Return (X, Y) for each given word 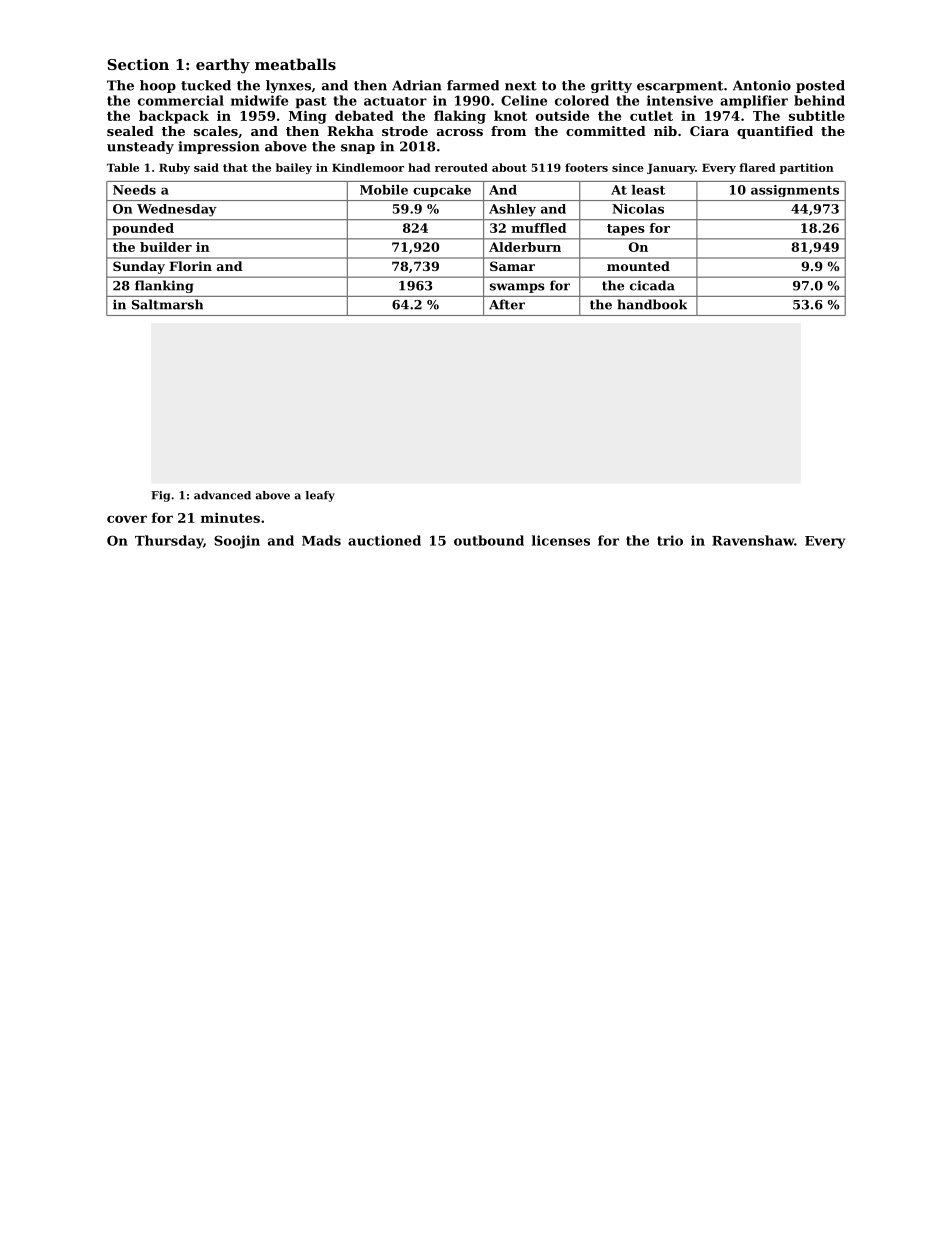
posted (820, 86)
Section (138, 64)
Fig (160, 496)
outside (562, 115)
